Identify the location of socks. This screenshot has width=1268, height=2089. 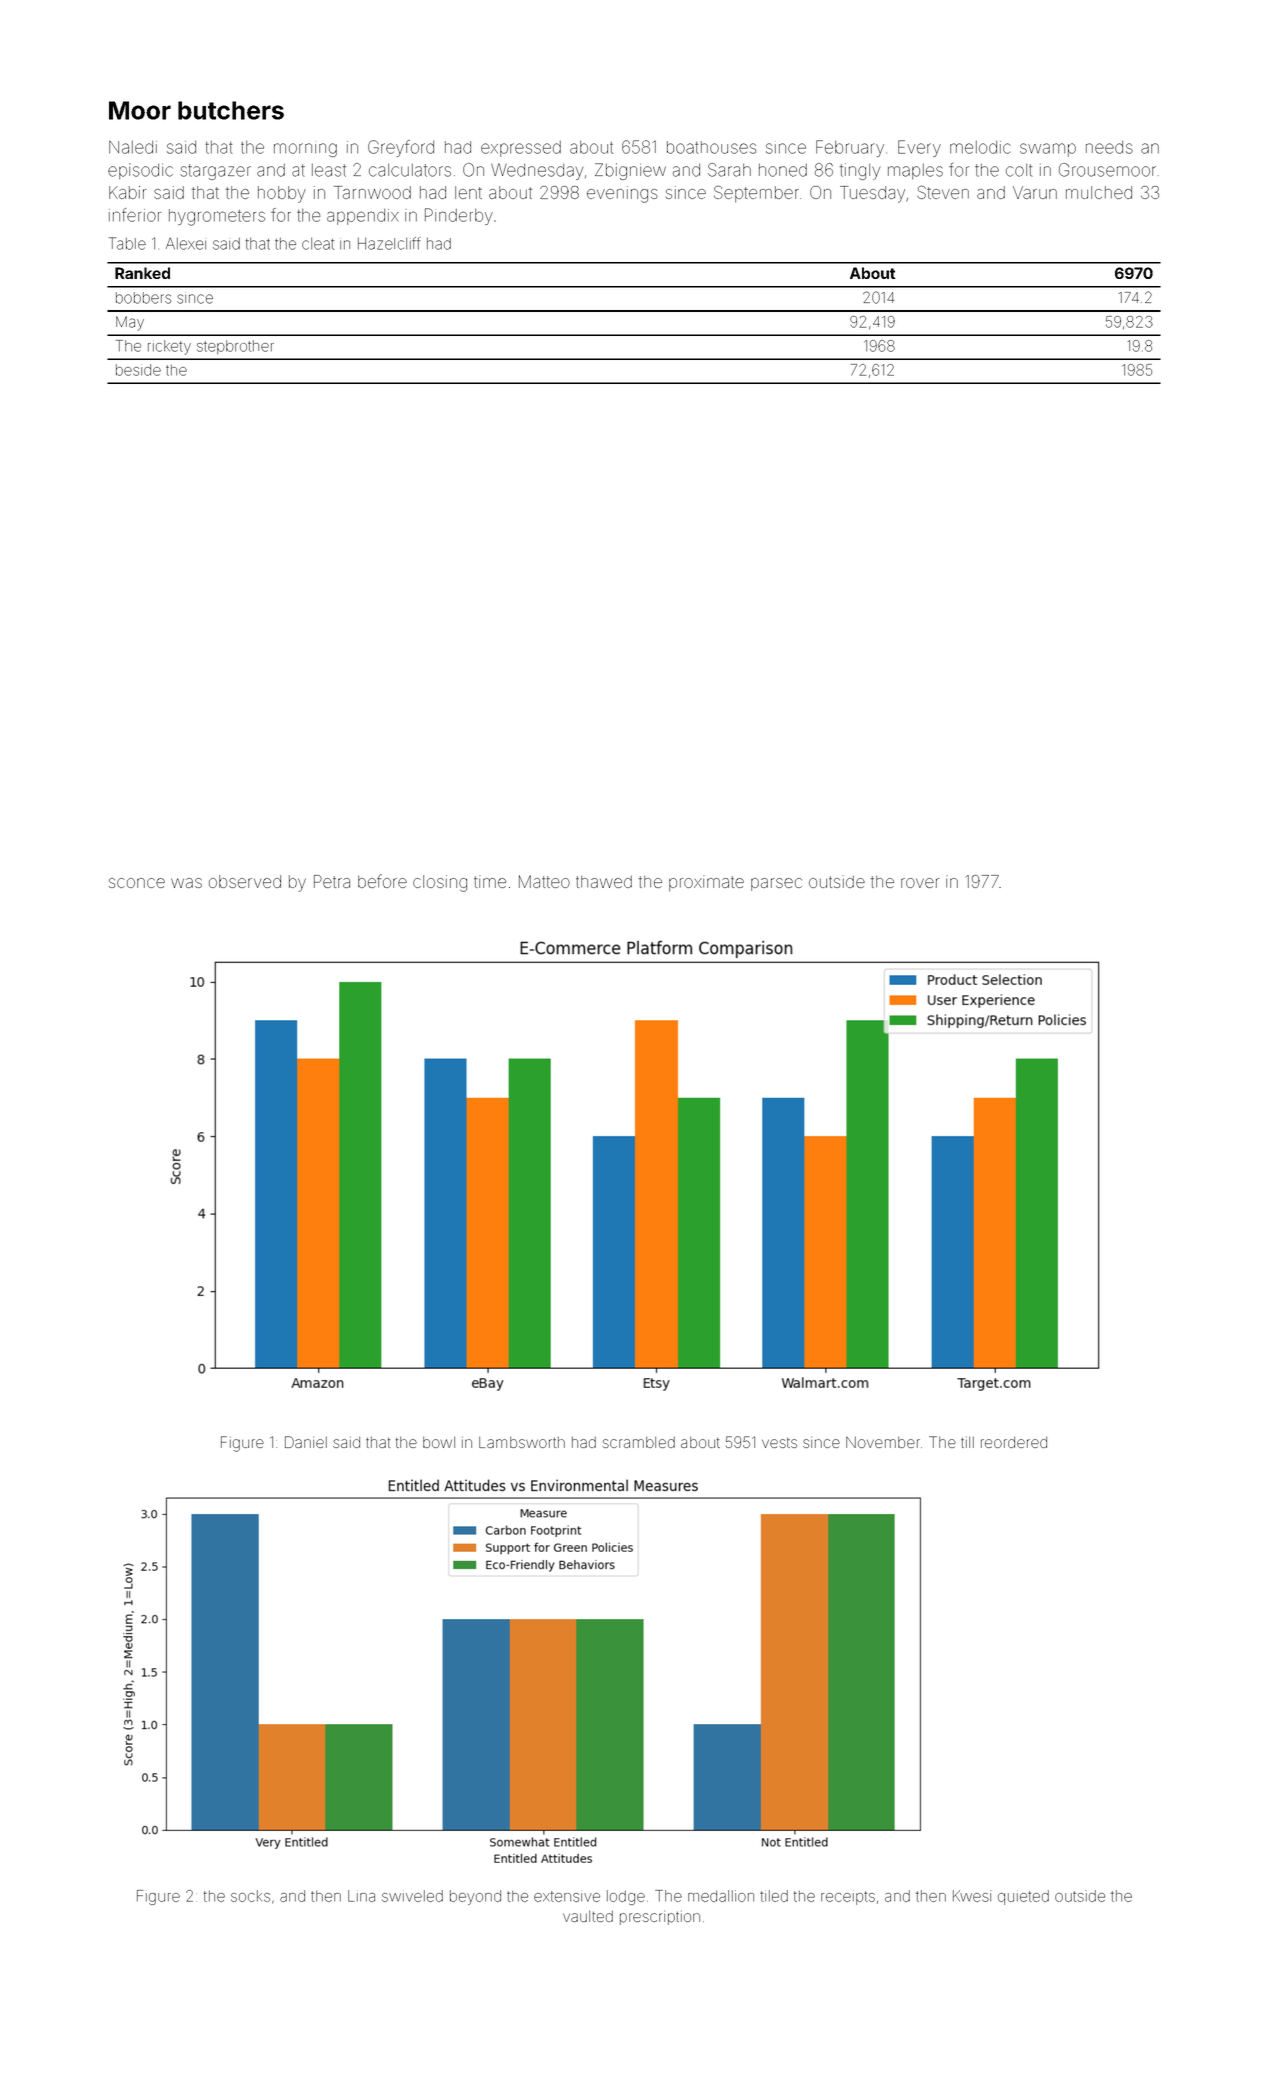
(250, 1896).
